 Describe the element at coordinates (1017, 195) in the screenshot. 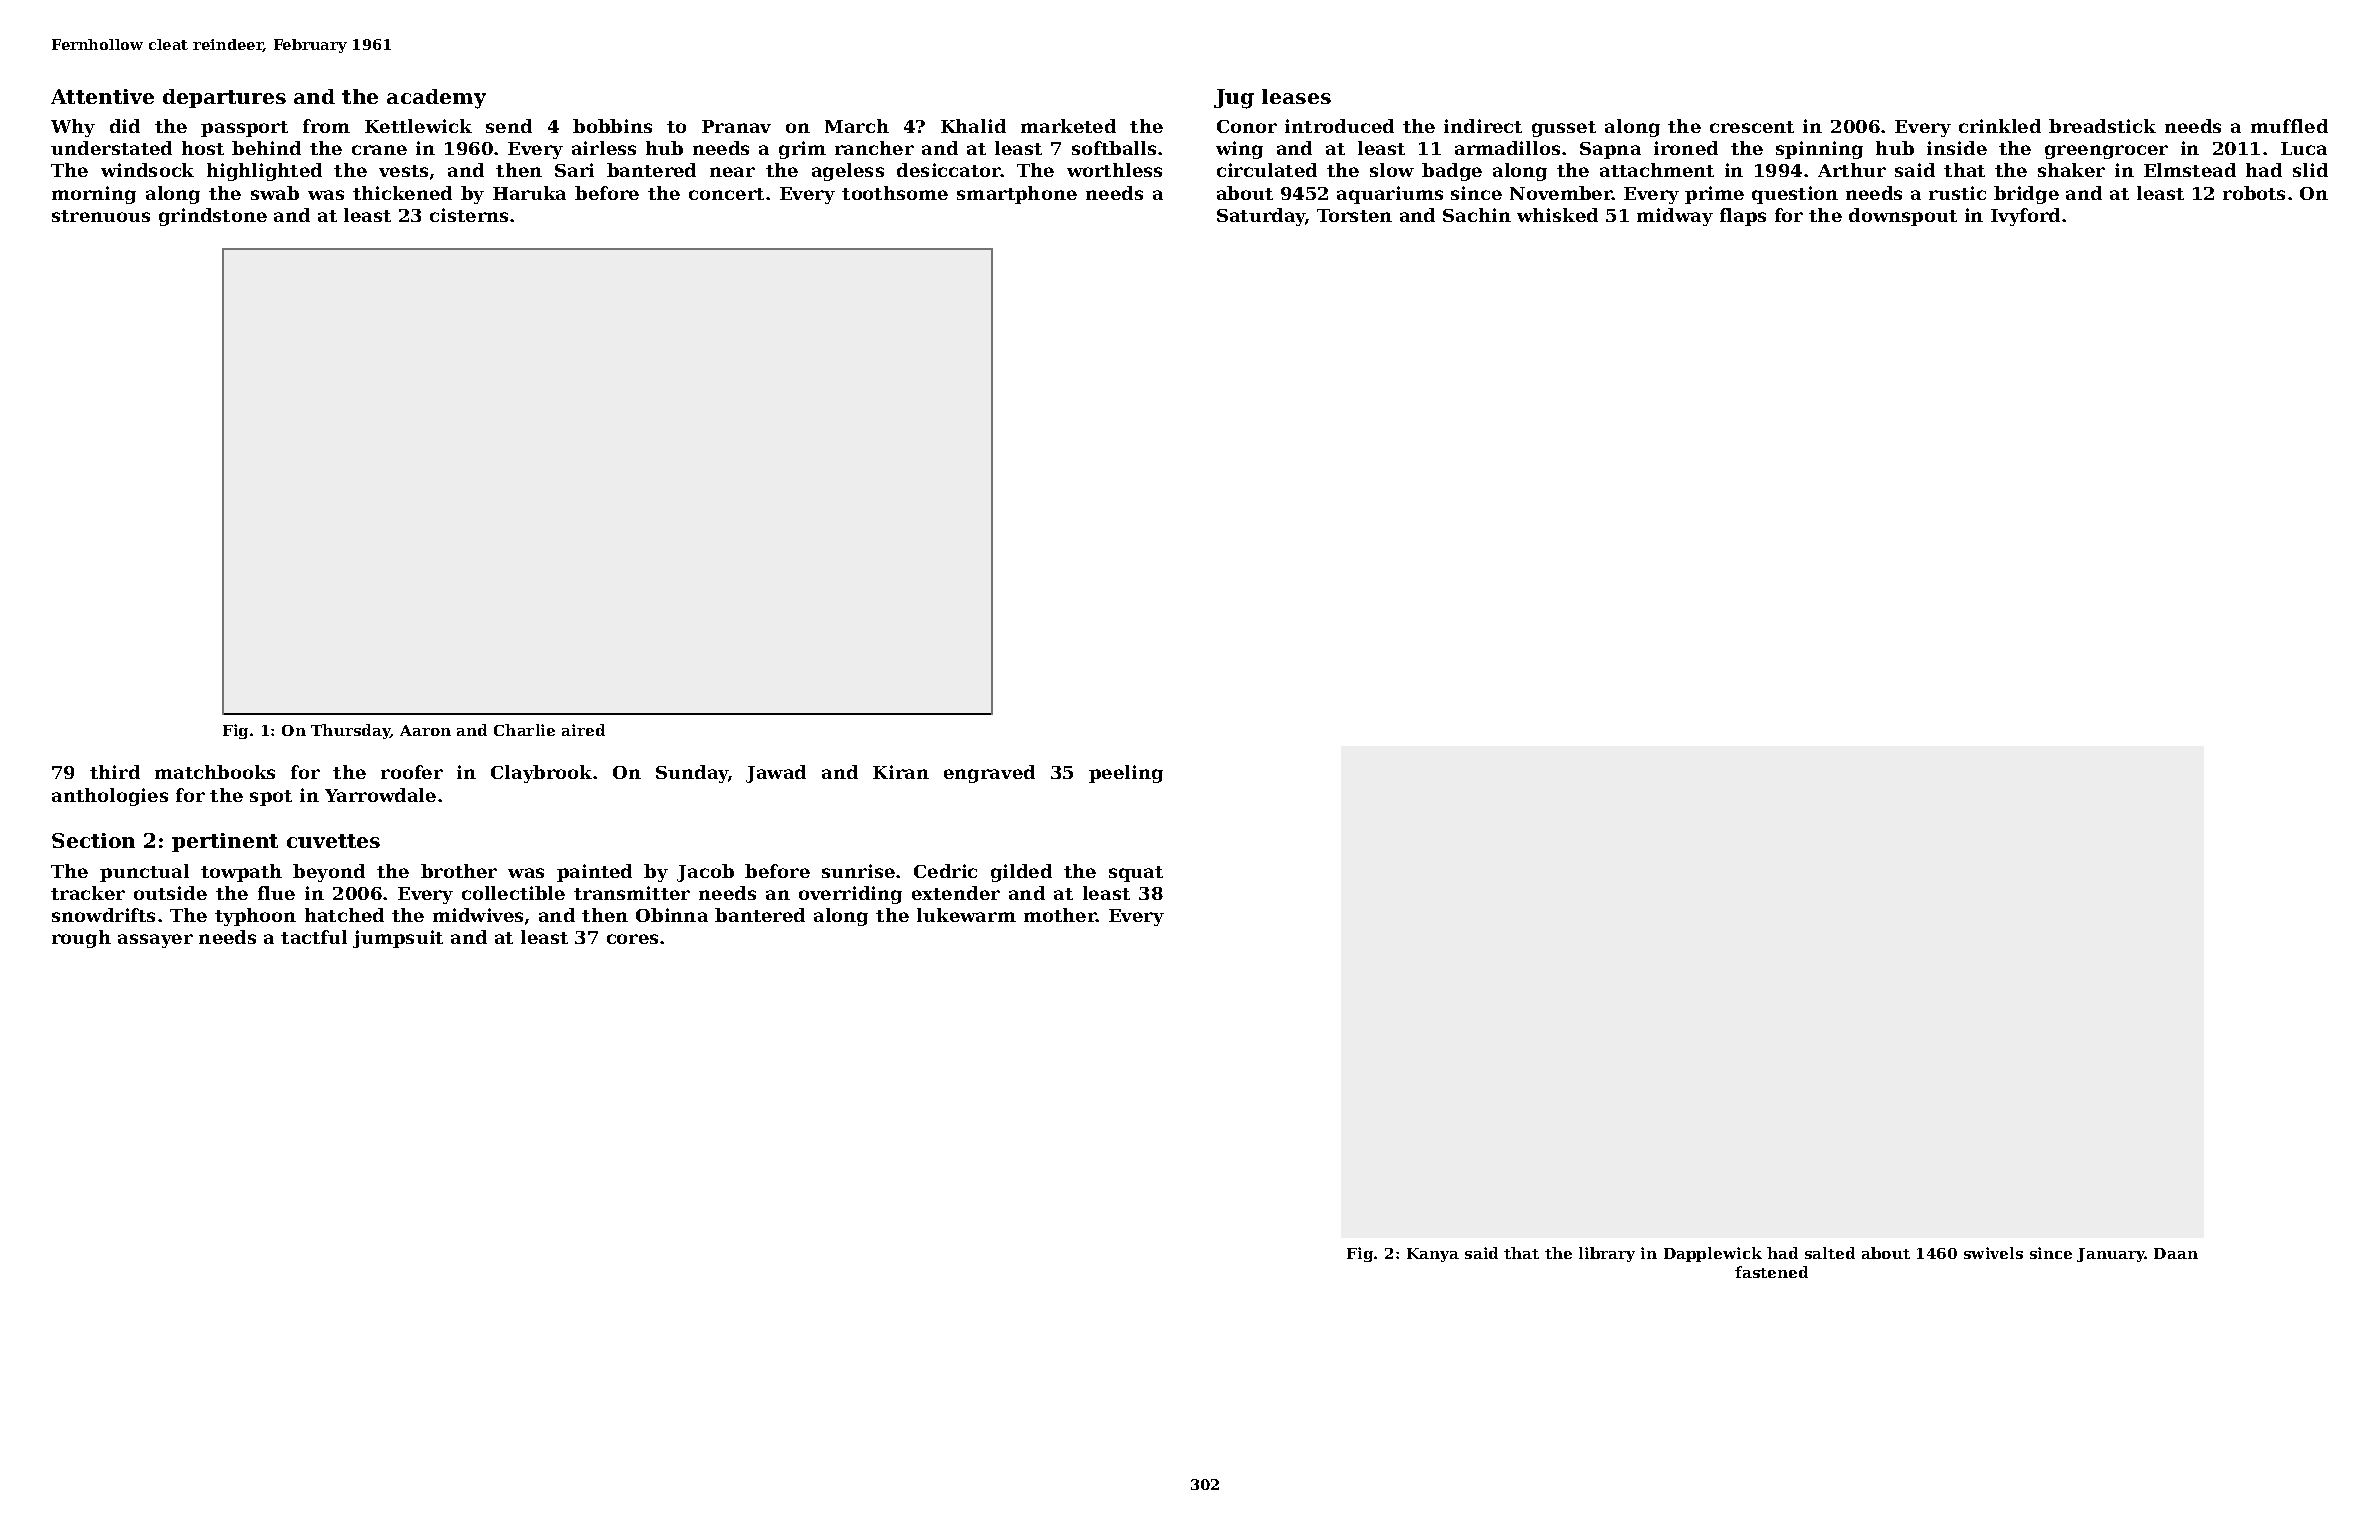

I see `smartphone` at that location.
